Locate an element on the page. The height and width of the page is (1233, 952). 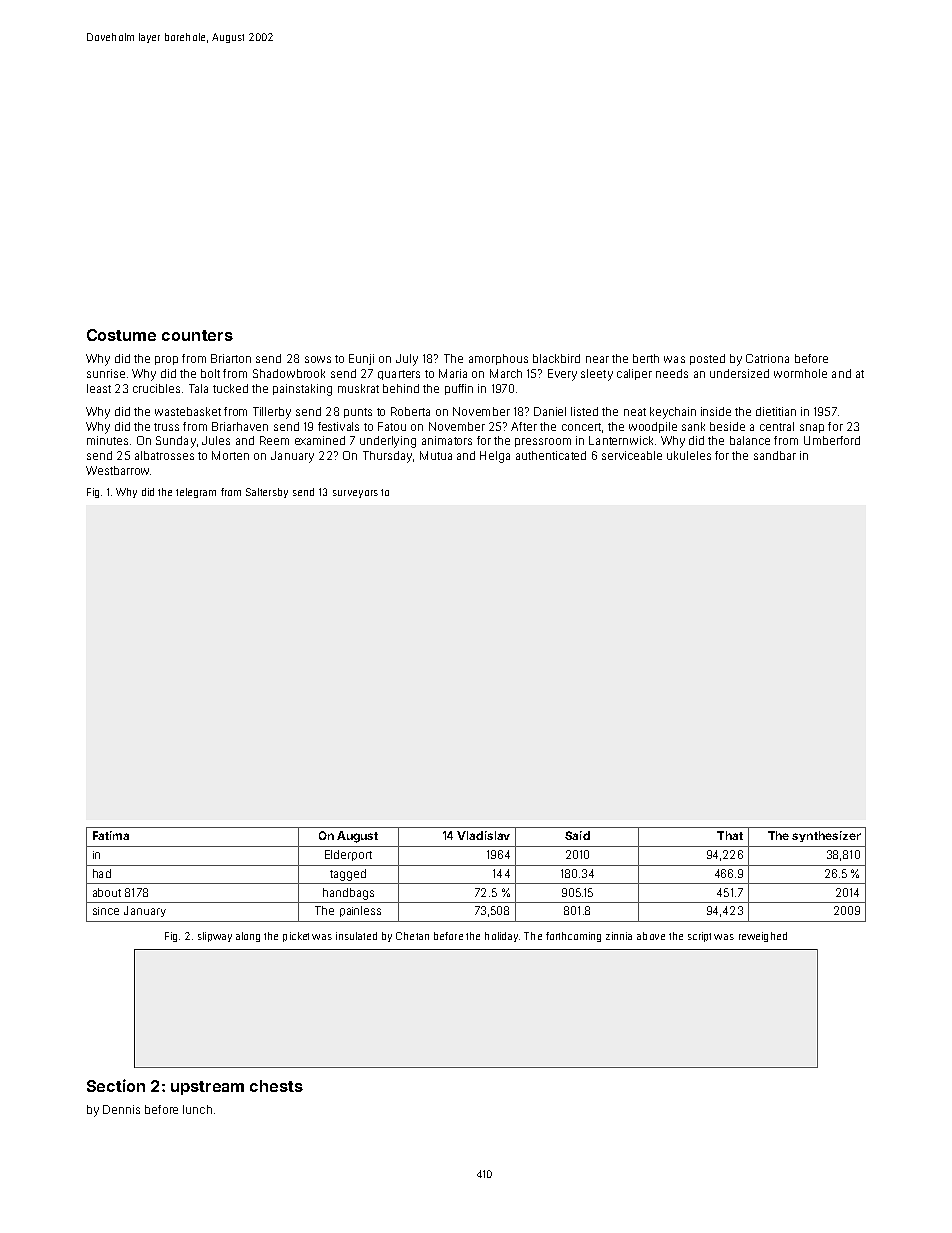
synthesizer is located at coordinates (826, 836).
